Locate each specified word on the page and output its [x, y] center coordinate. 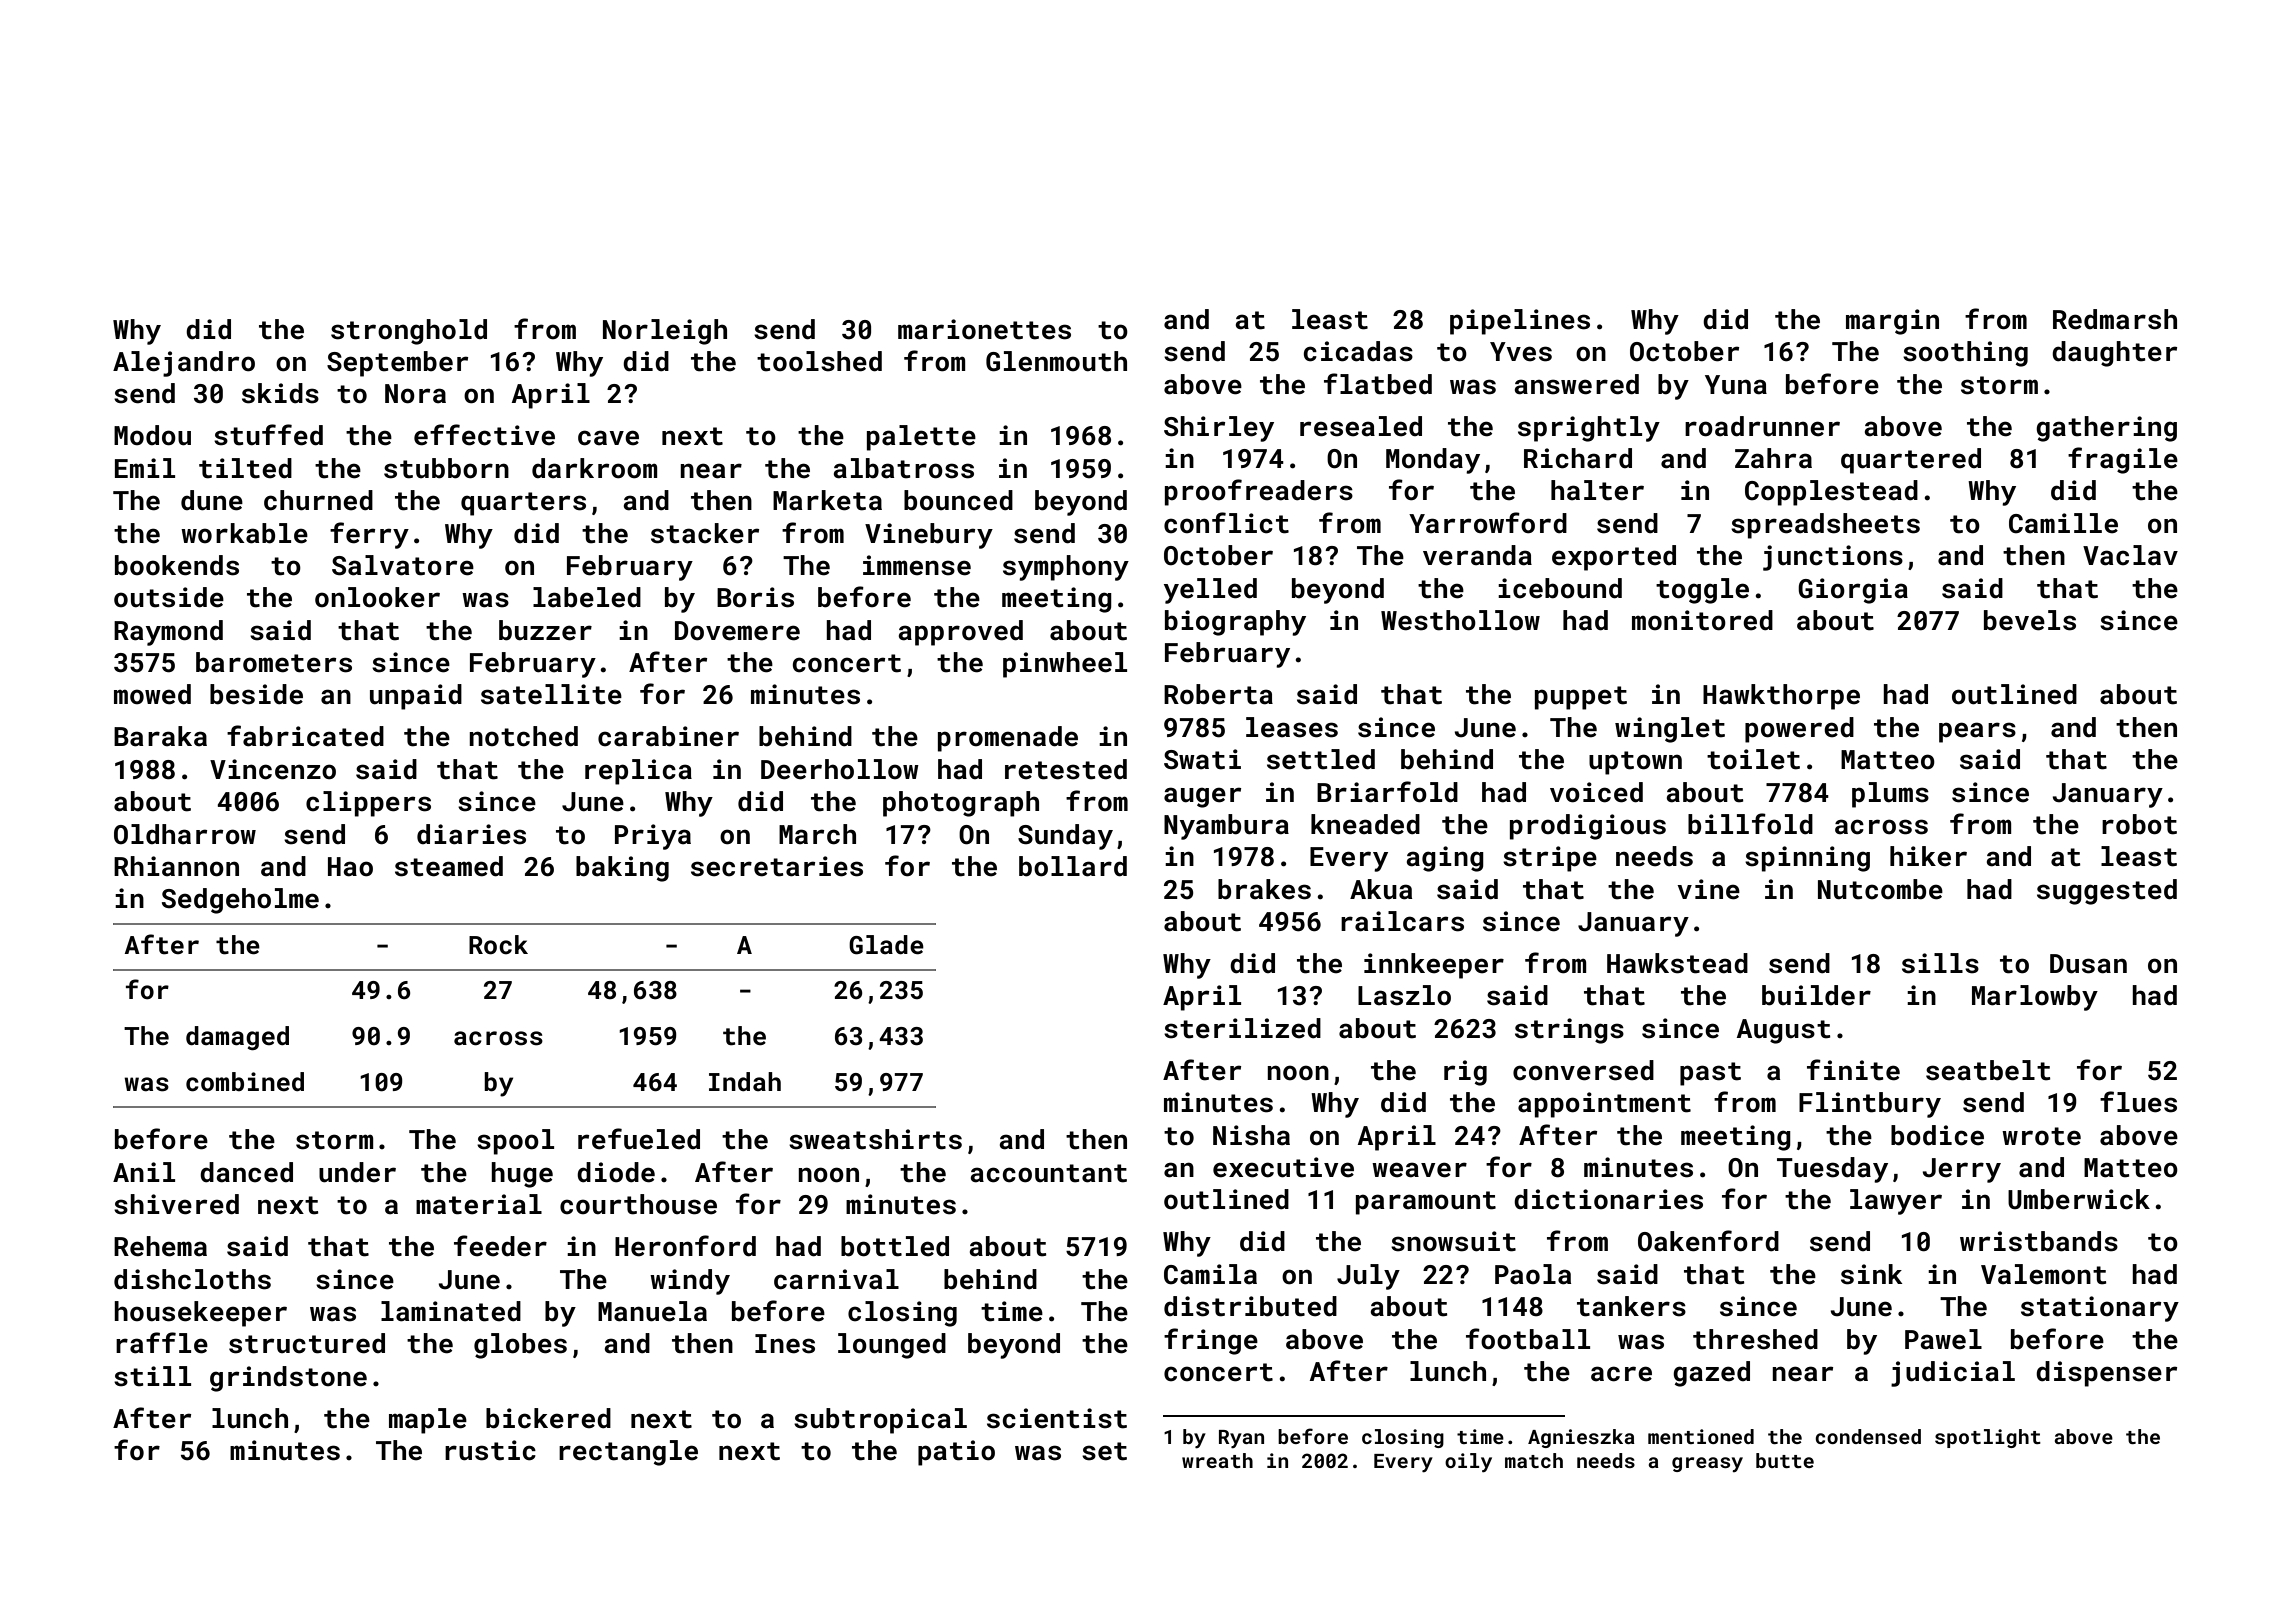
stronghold [409, 332]
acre [1621, 1374]
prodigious [1588, 827]
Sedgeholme [240, 901]
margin [1892, 322]
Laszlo [1404, 995]
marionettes [984, 329]
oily [1468, 1462]
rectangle [628, 1453]
